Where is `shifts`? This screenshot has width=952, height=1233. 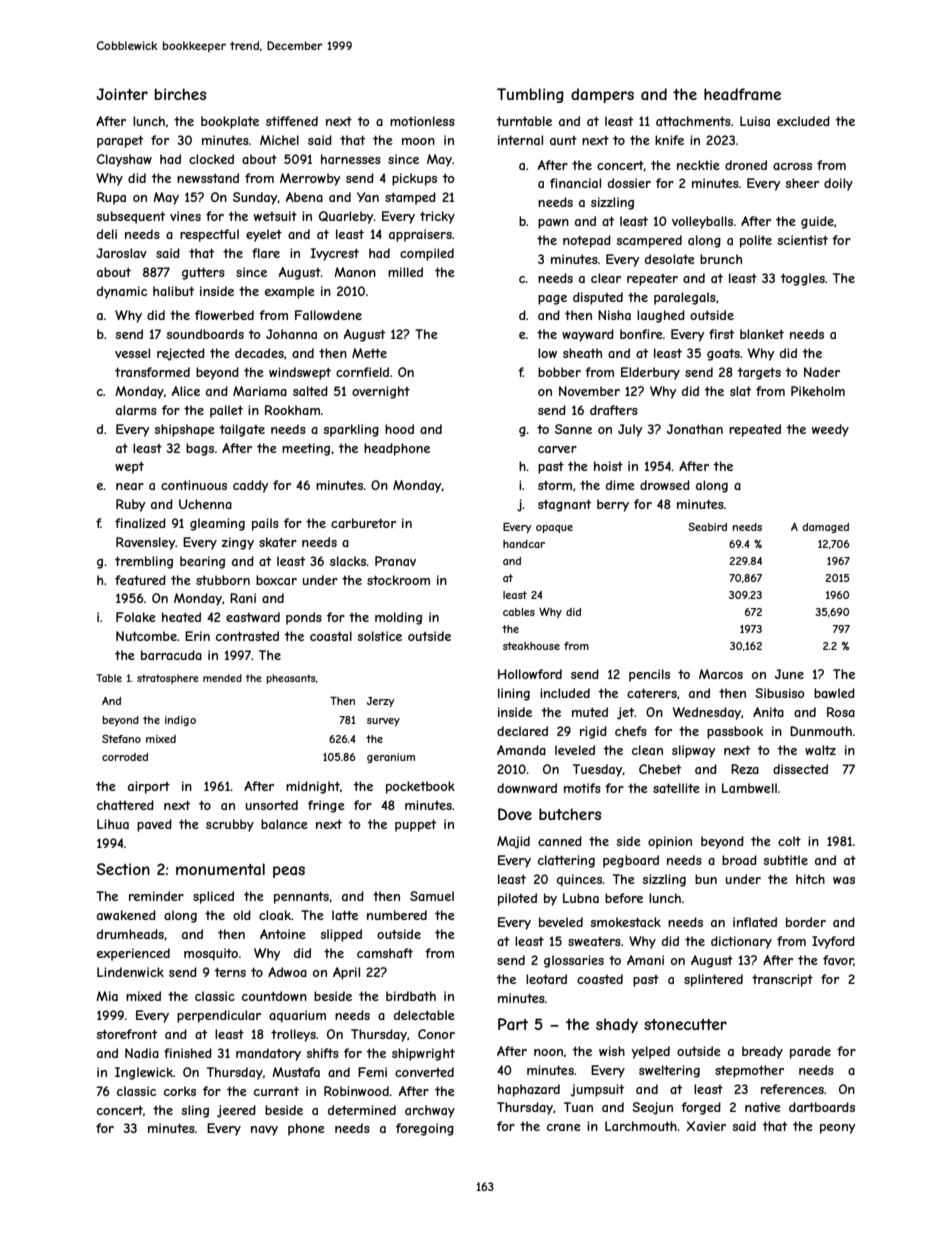
shifts is located at coordinates (323, 1053).
